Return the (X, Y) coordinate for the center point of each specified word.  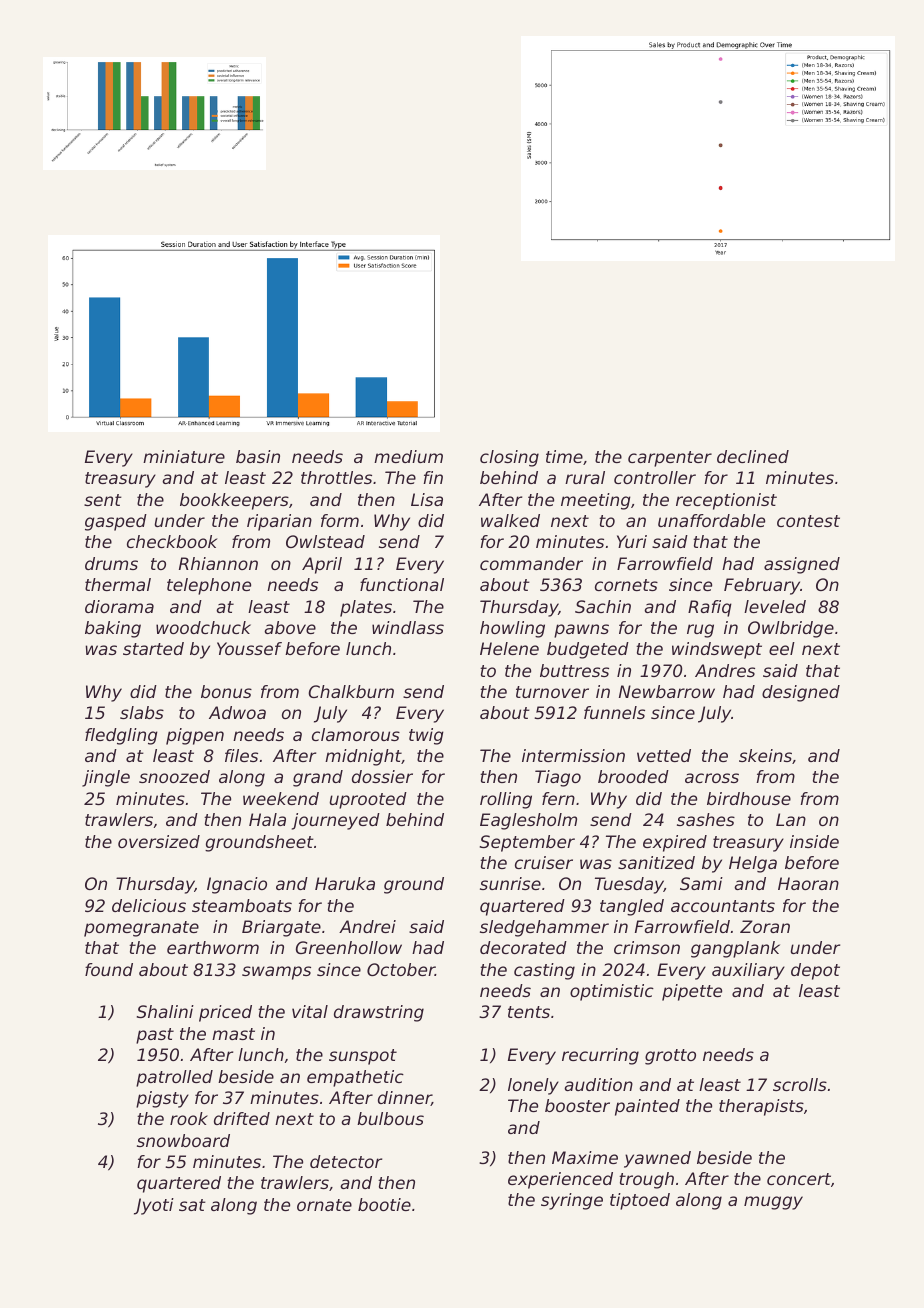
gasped (116, 522)
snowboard (183, 1140)
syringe (572, 1201)
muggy (773, 1203)
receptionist (726, 501)
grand (318, 778)
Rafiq (710, 608)
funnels (614, 712)
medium (408, 456)
